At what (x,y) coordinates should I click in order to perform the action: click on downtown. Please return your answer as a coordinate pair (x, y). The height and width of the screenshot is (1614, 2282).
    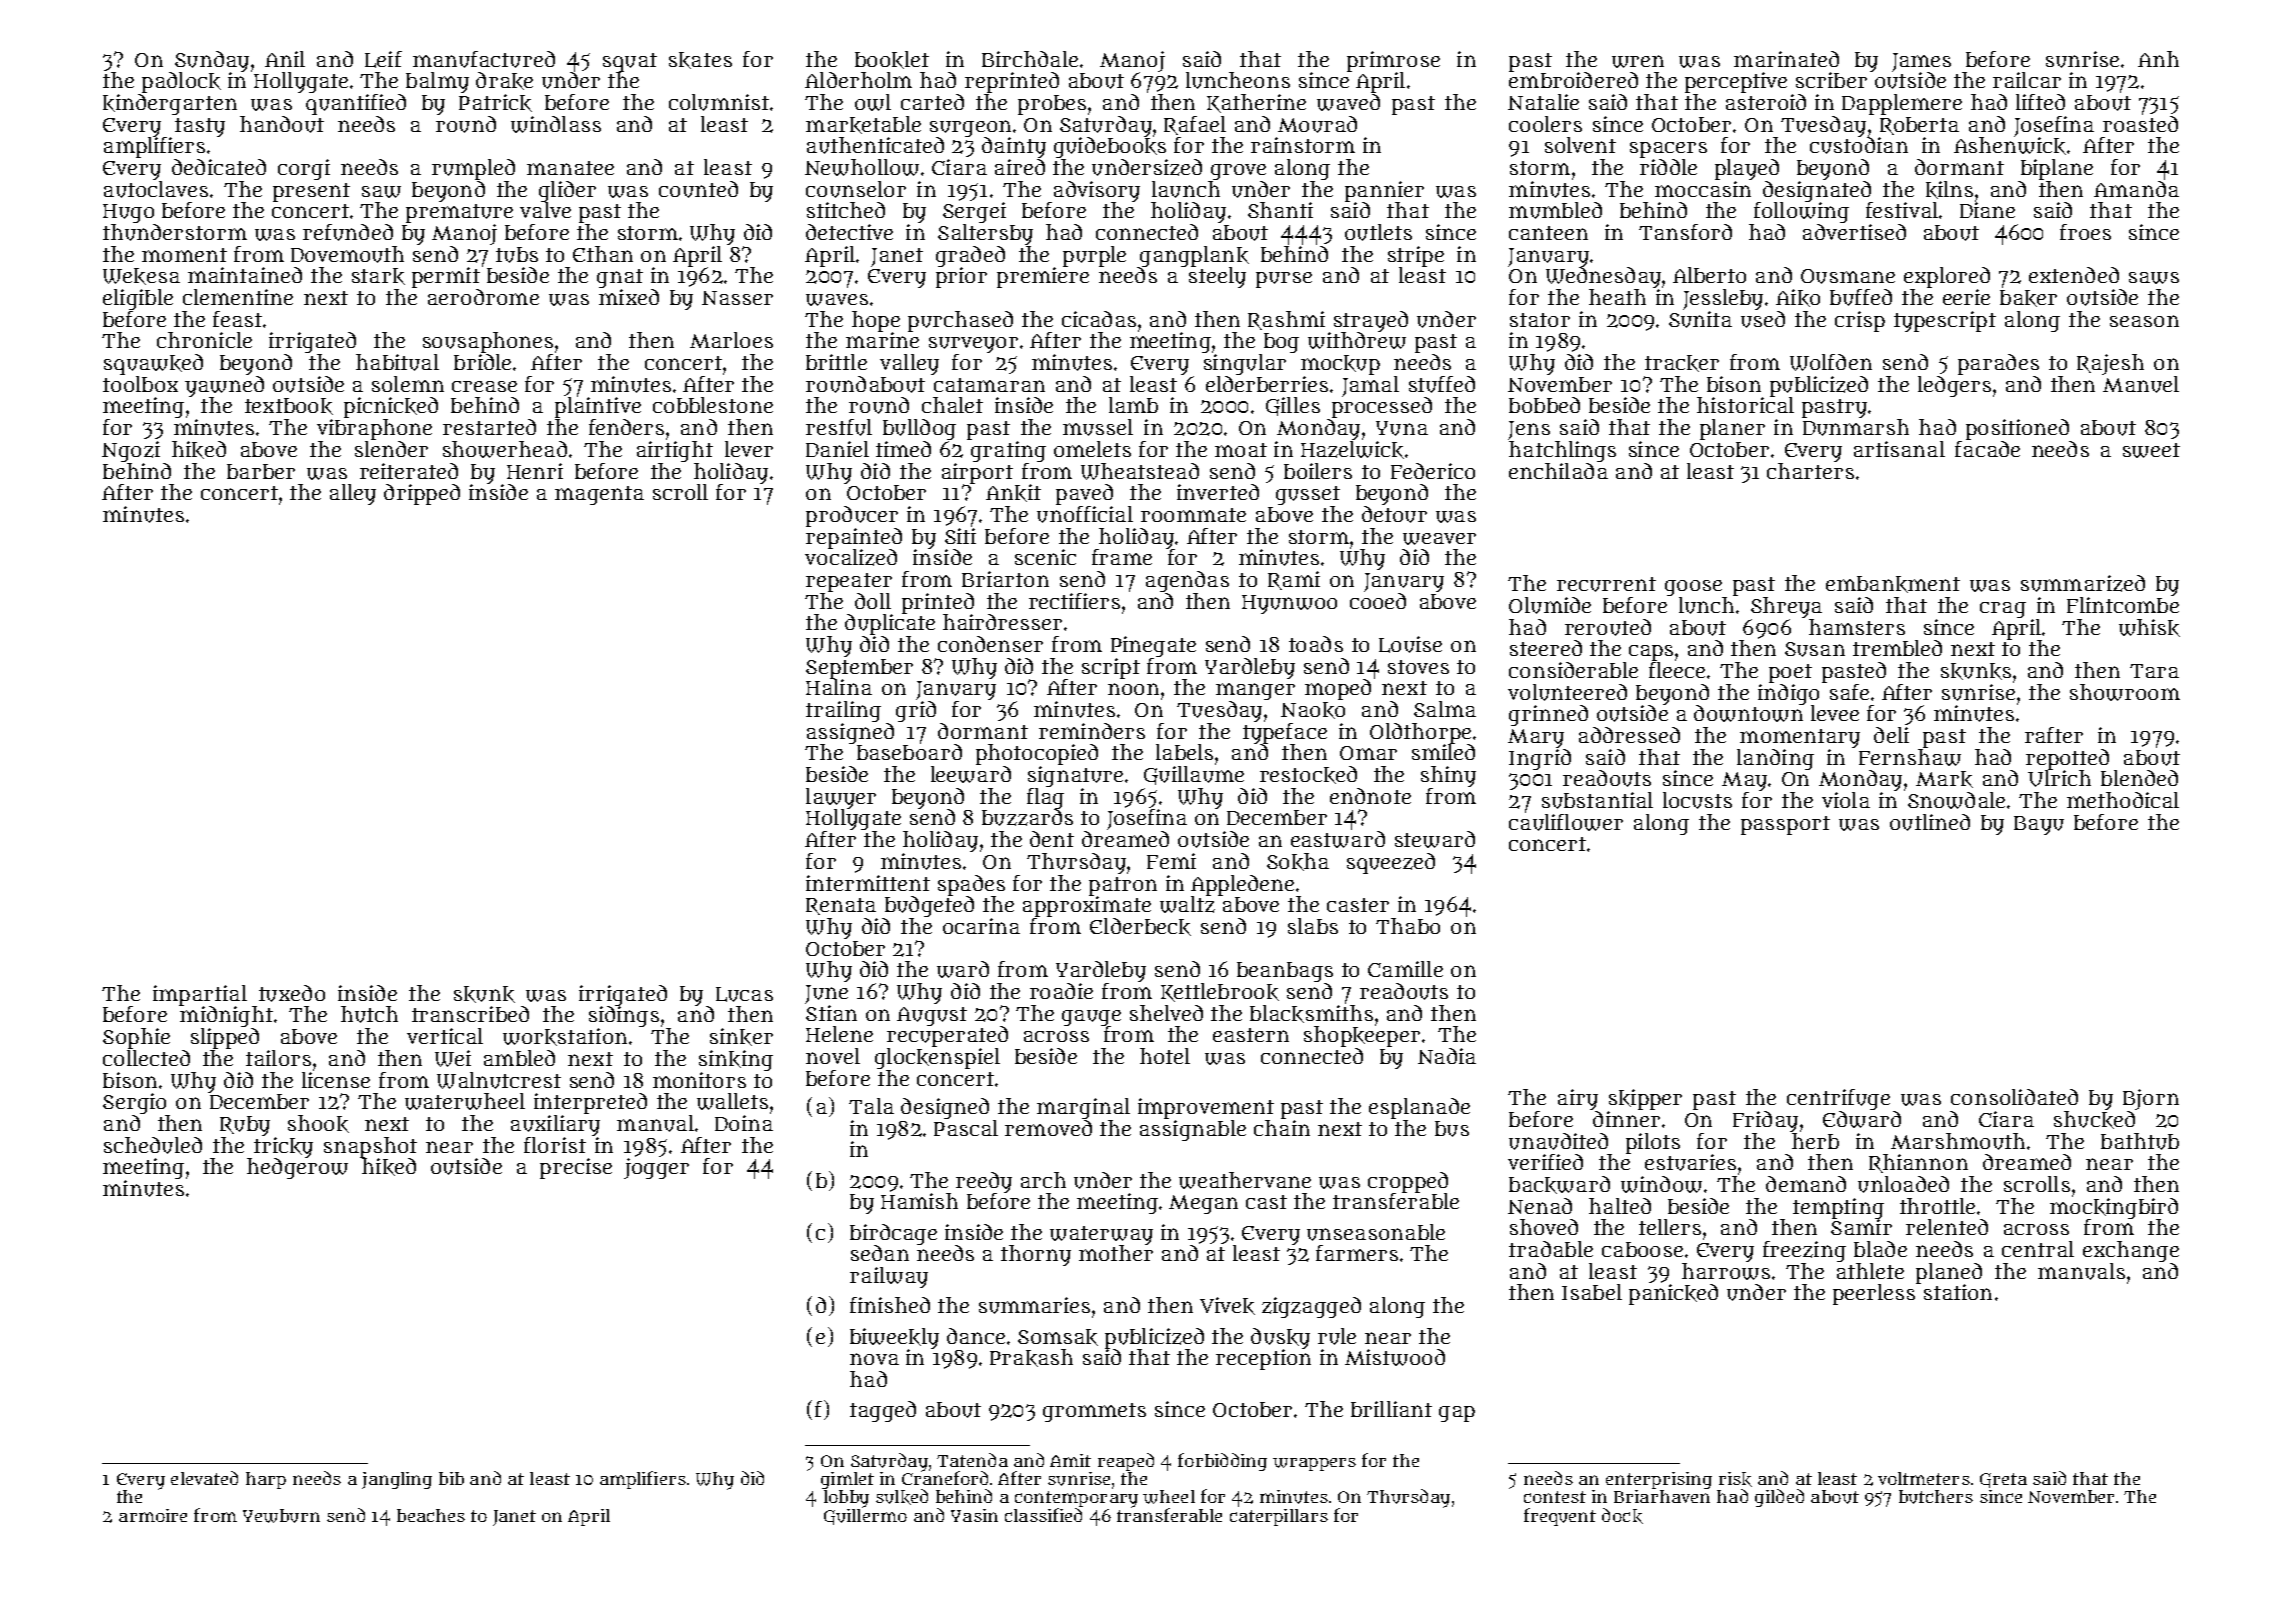
    Looking at the image, I should click on (1748, 713).
